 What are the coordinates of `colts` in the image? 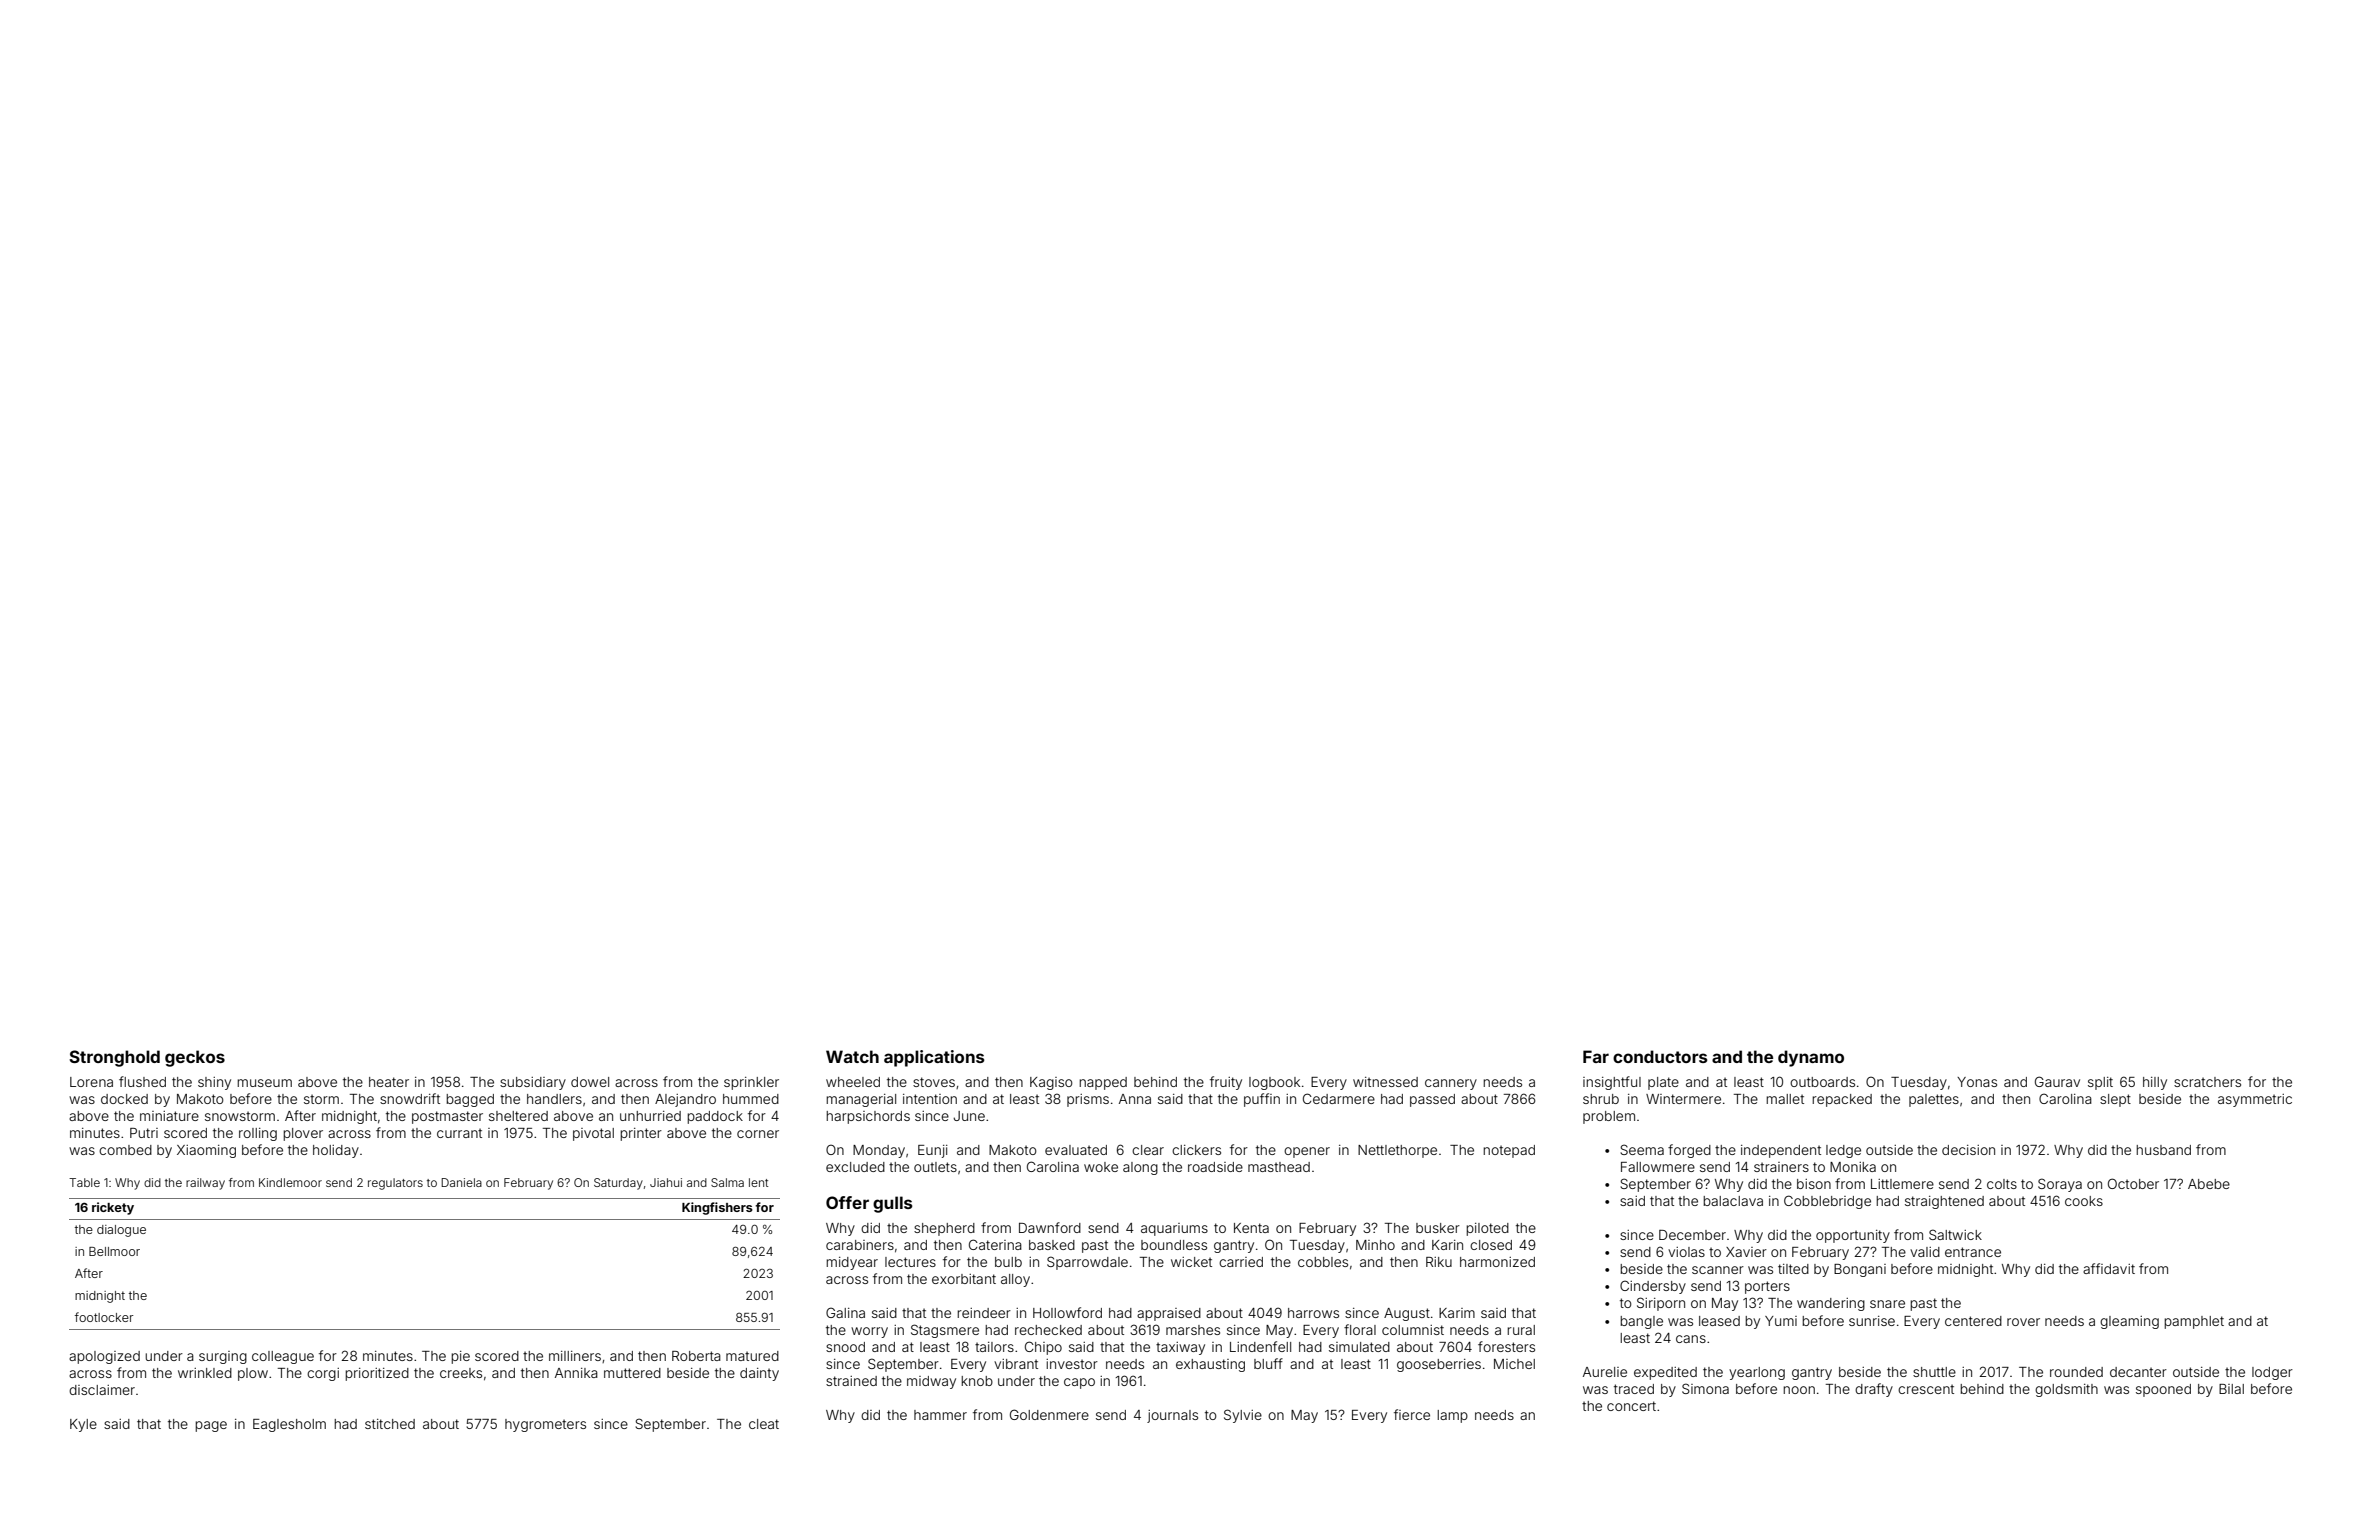 It's located at (2002, 1184).
